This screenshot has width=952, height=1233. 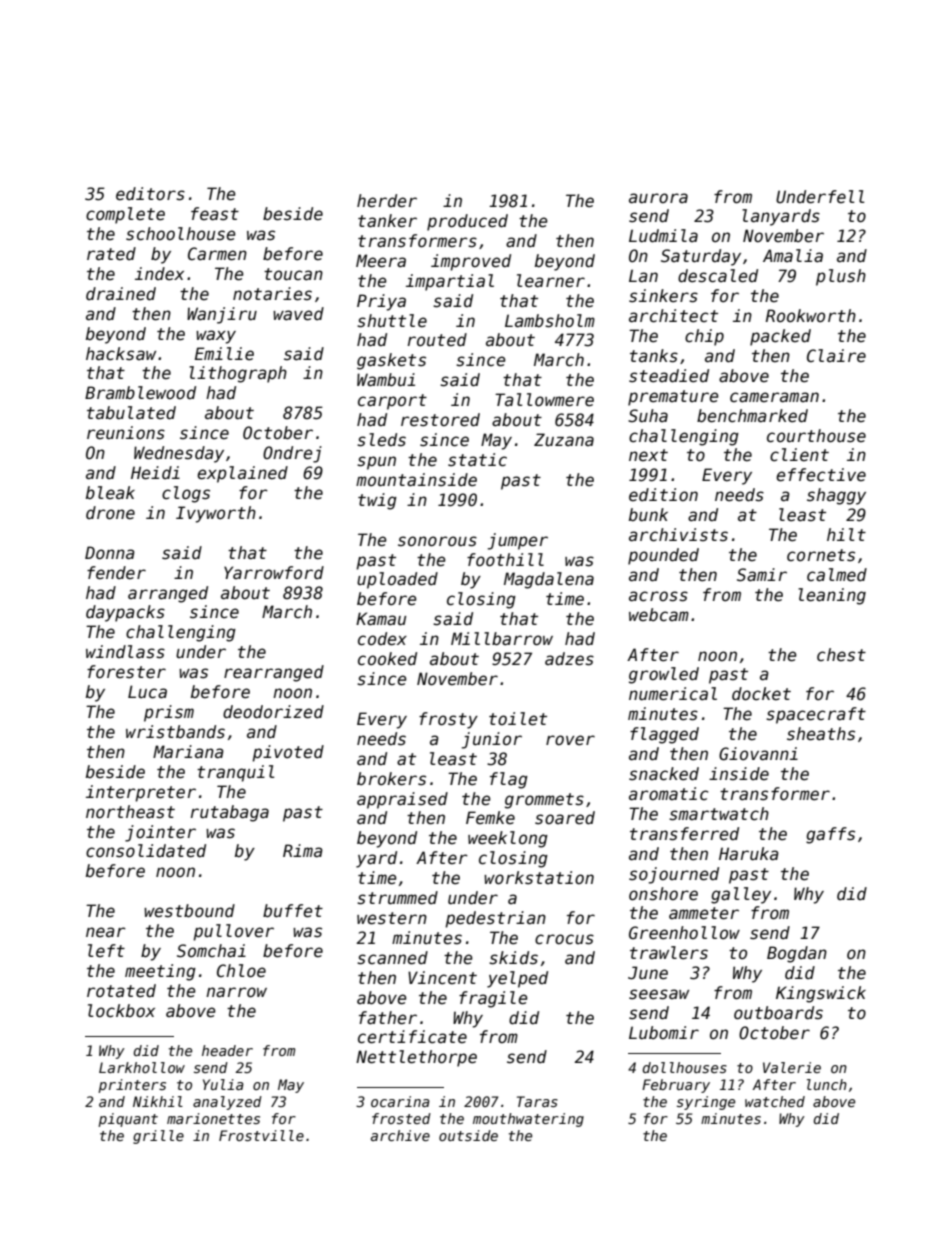 What do you see at coordinates (467, 222) in the screenshot?
I see `produced` at bounding box center [467, 222].
